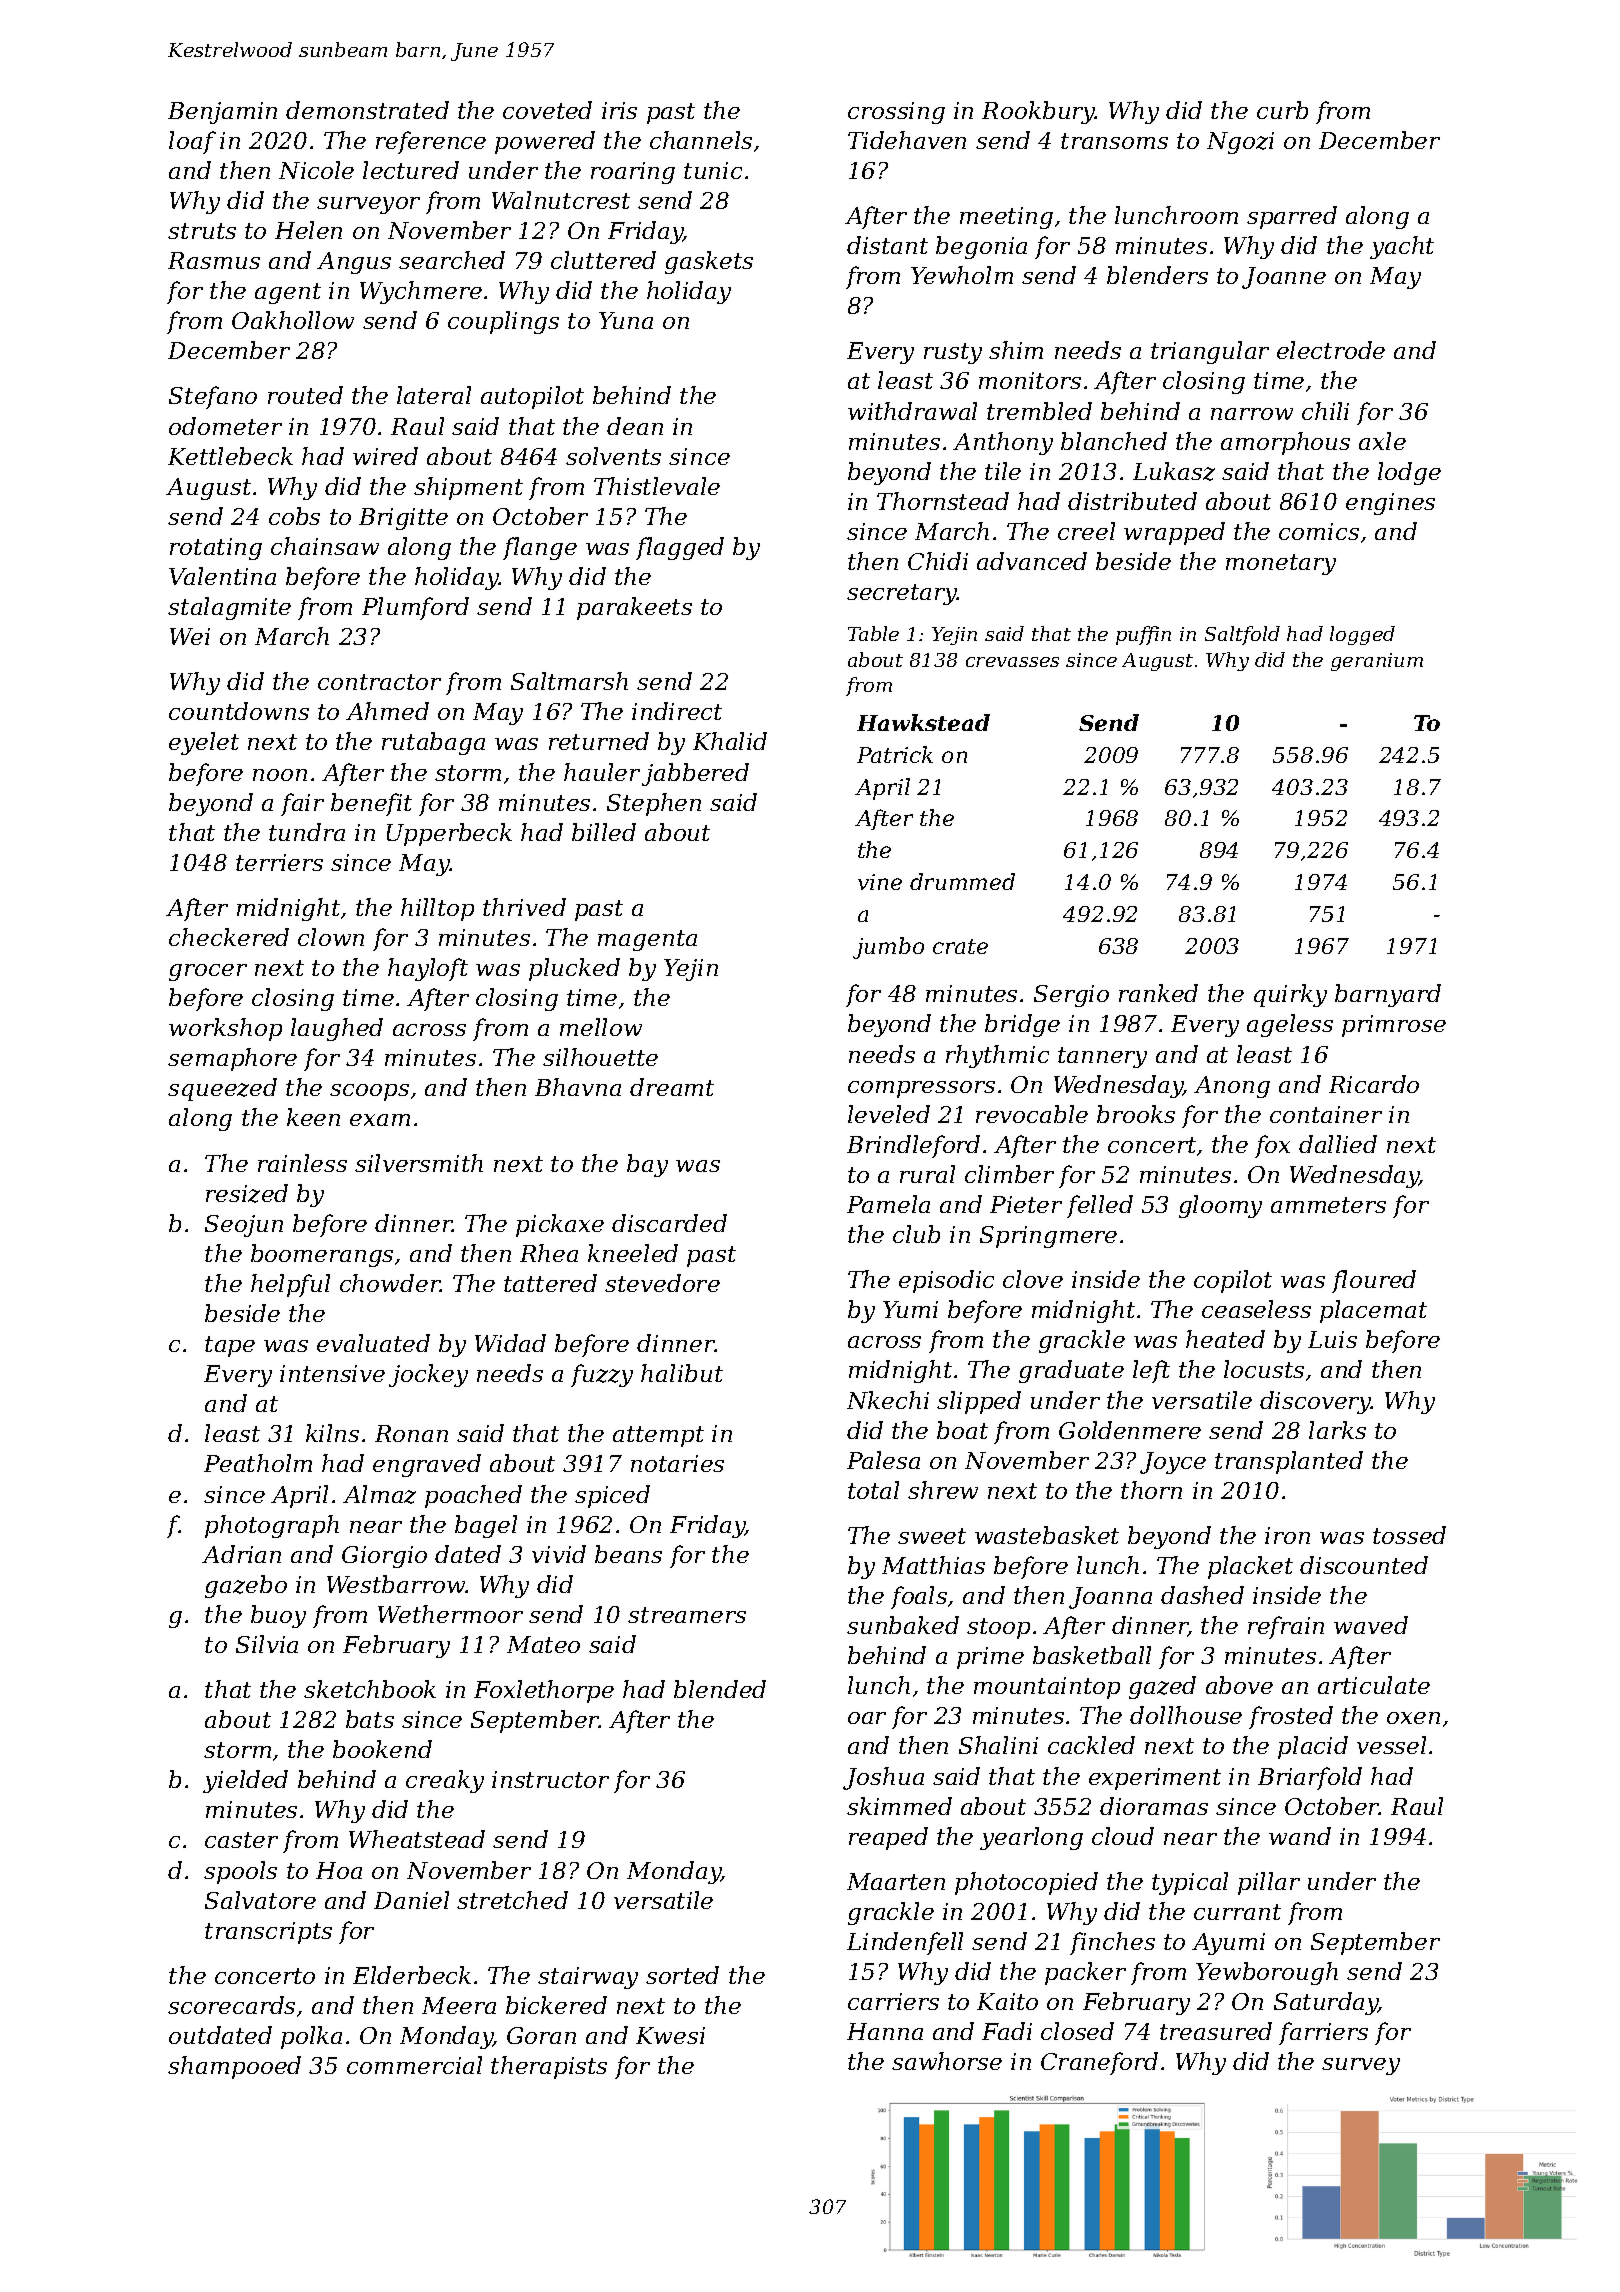  I want to click on ranked, so click(1158, 993).
